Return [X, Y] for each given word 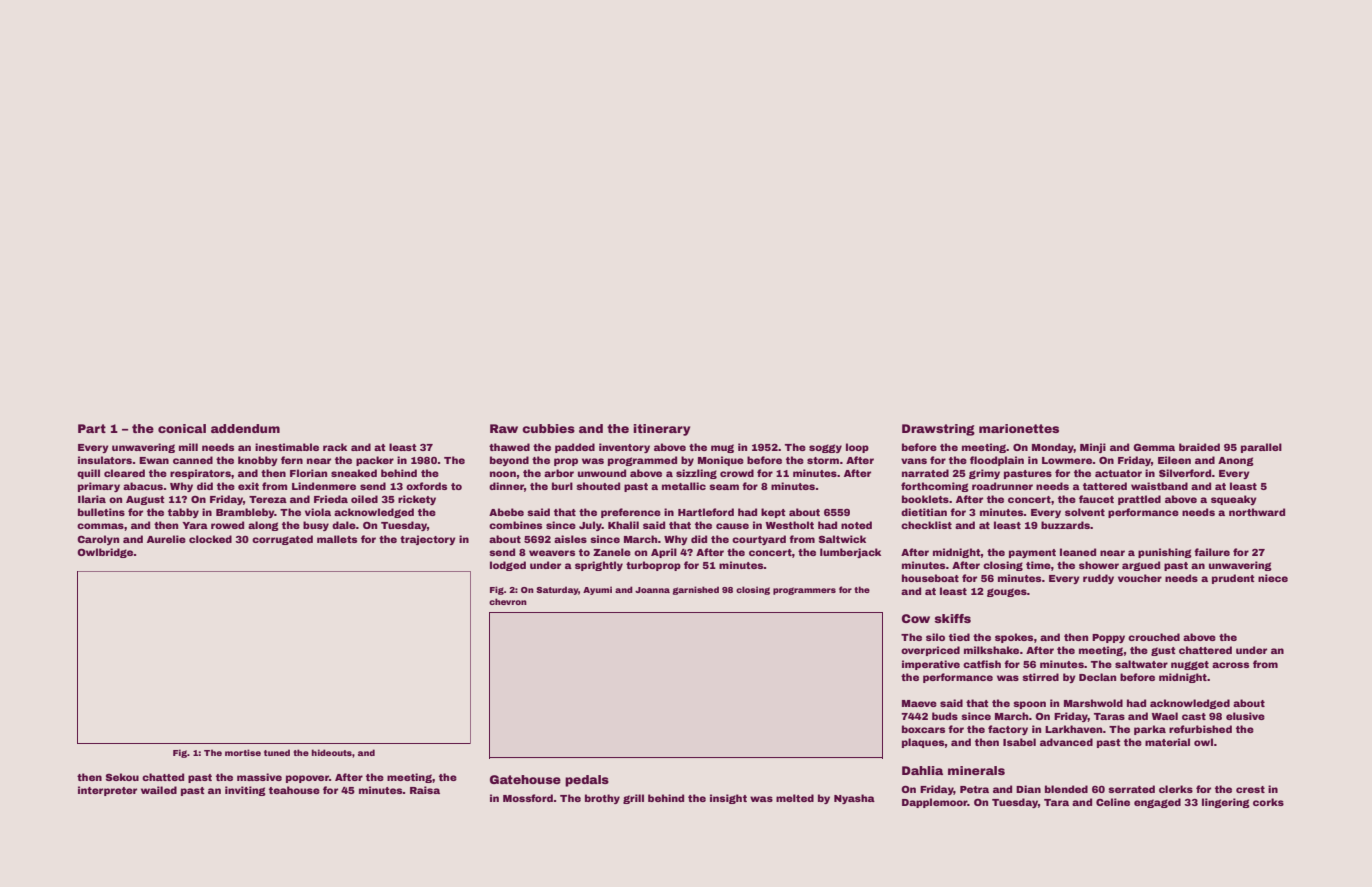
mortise [243, 752]
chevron [508, 601]
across [1230, 665]
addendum [245, 428]
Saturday [557, 590]
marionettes [1019, 428]
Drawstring [938, 430]
